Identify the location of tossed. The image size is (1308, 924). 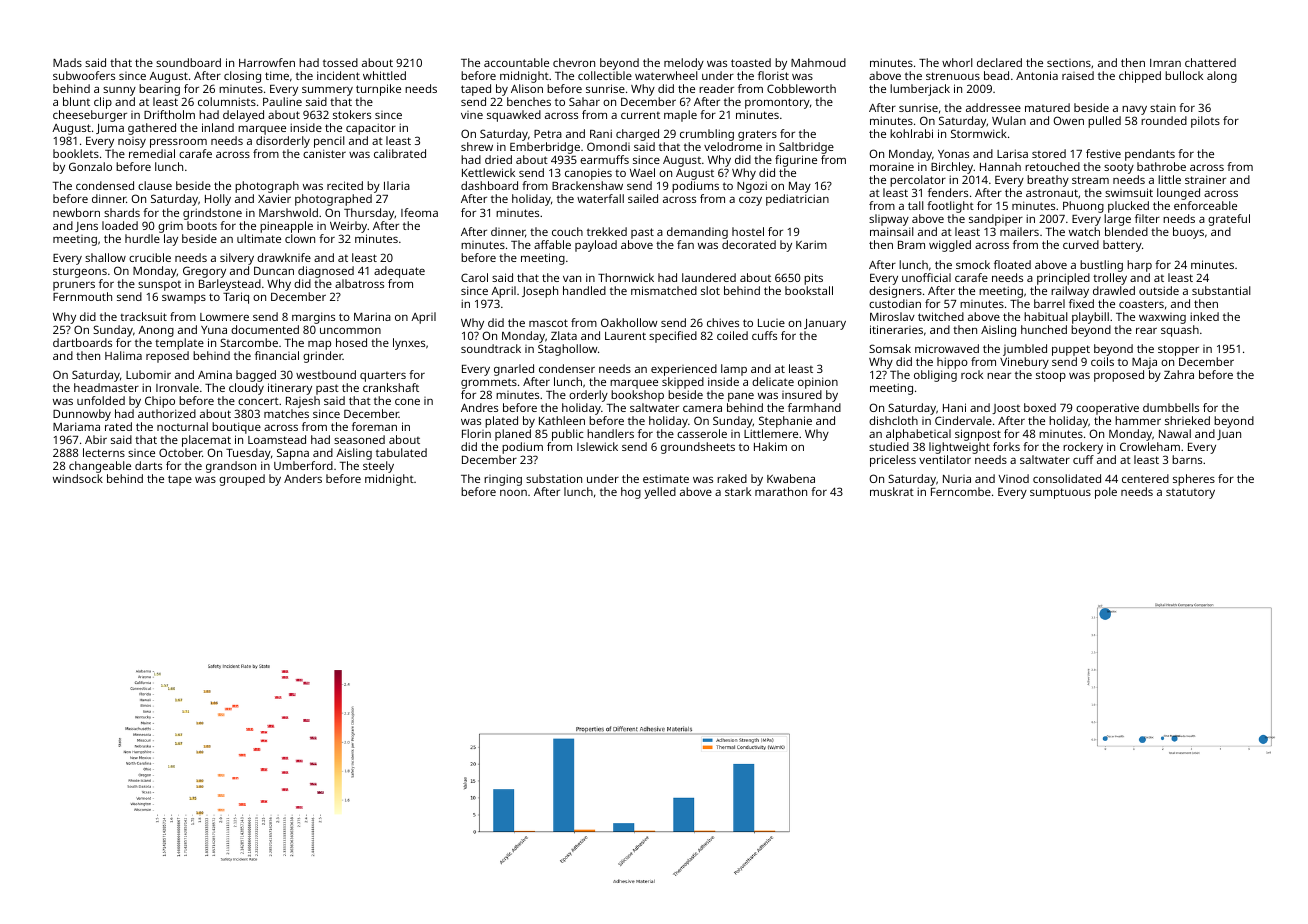
(340, 62).
